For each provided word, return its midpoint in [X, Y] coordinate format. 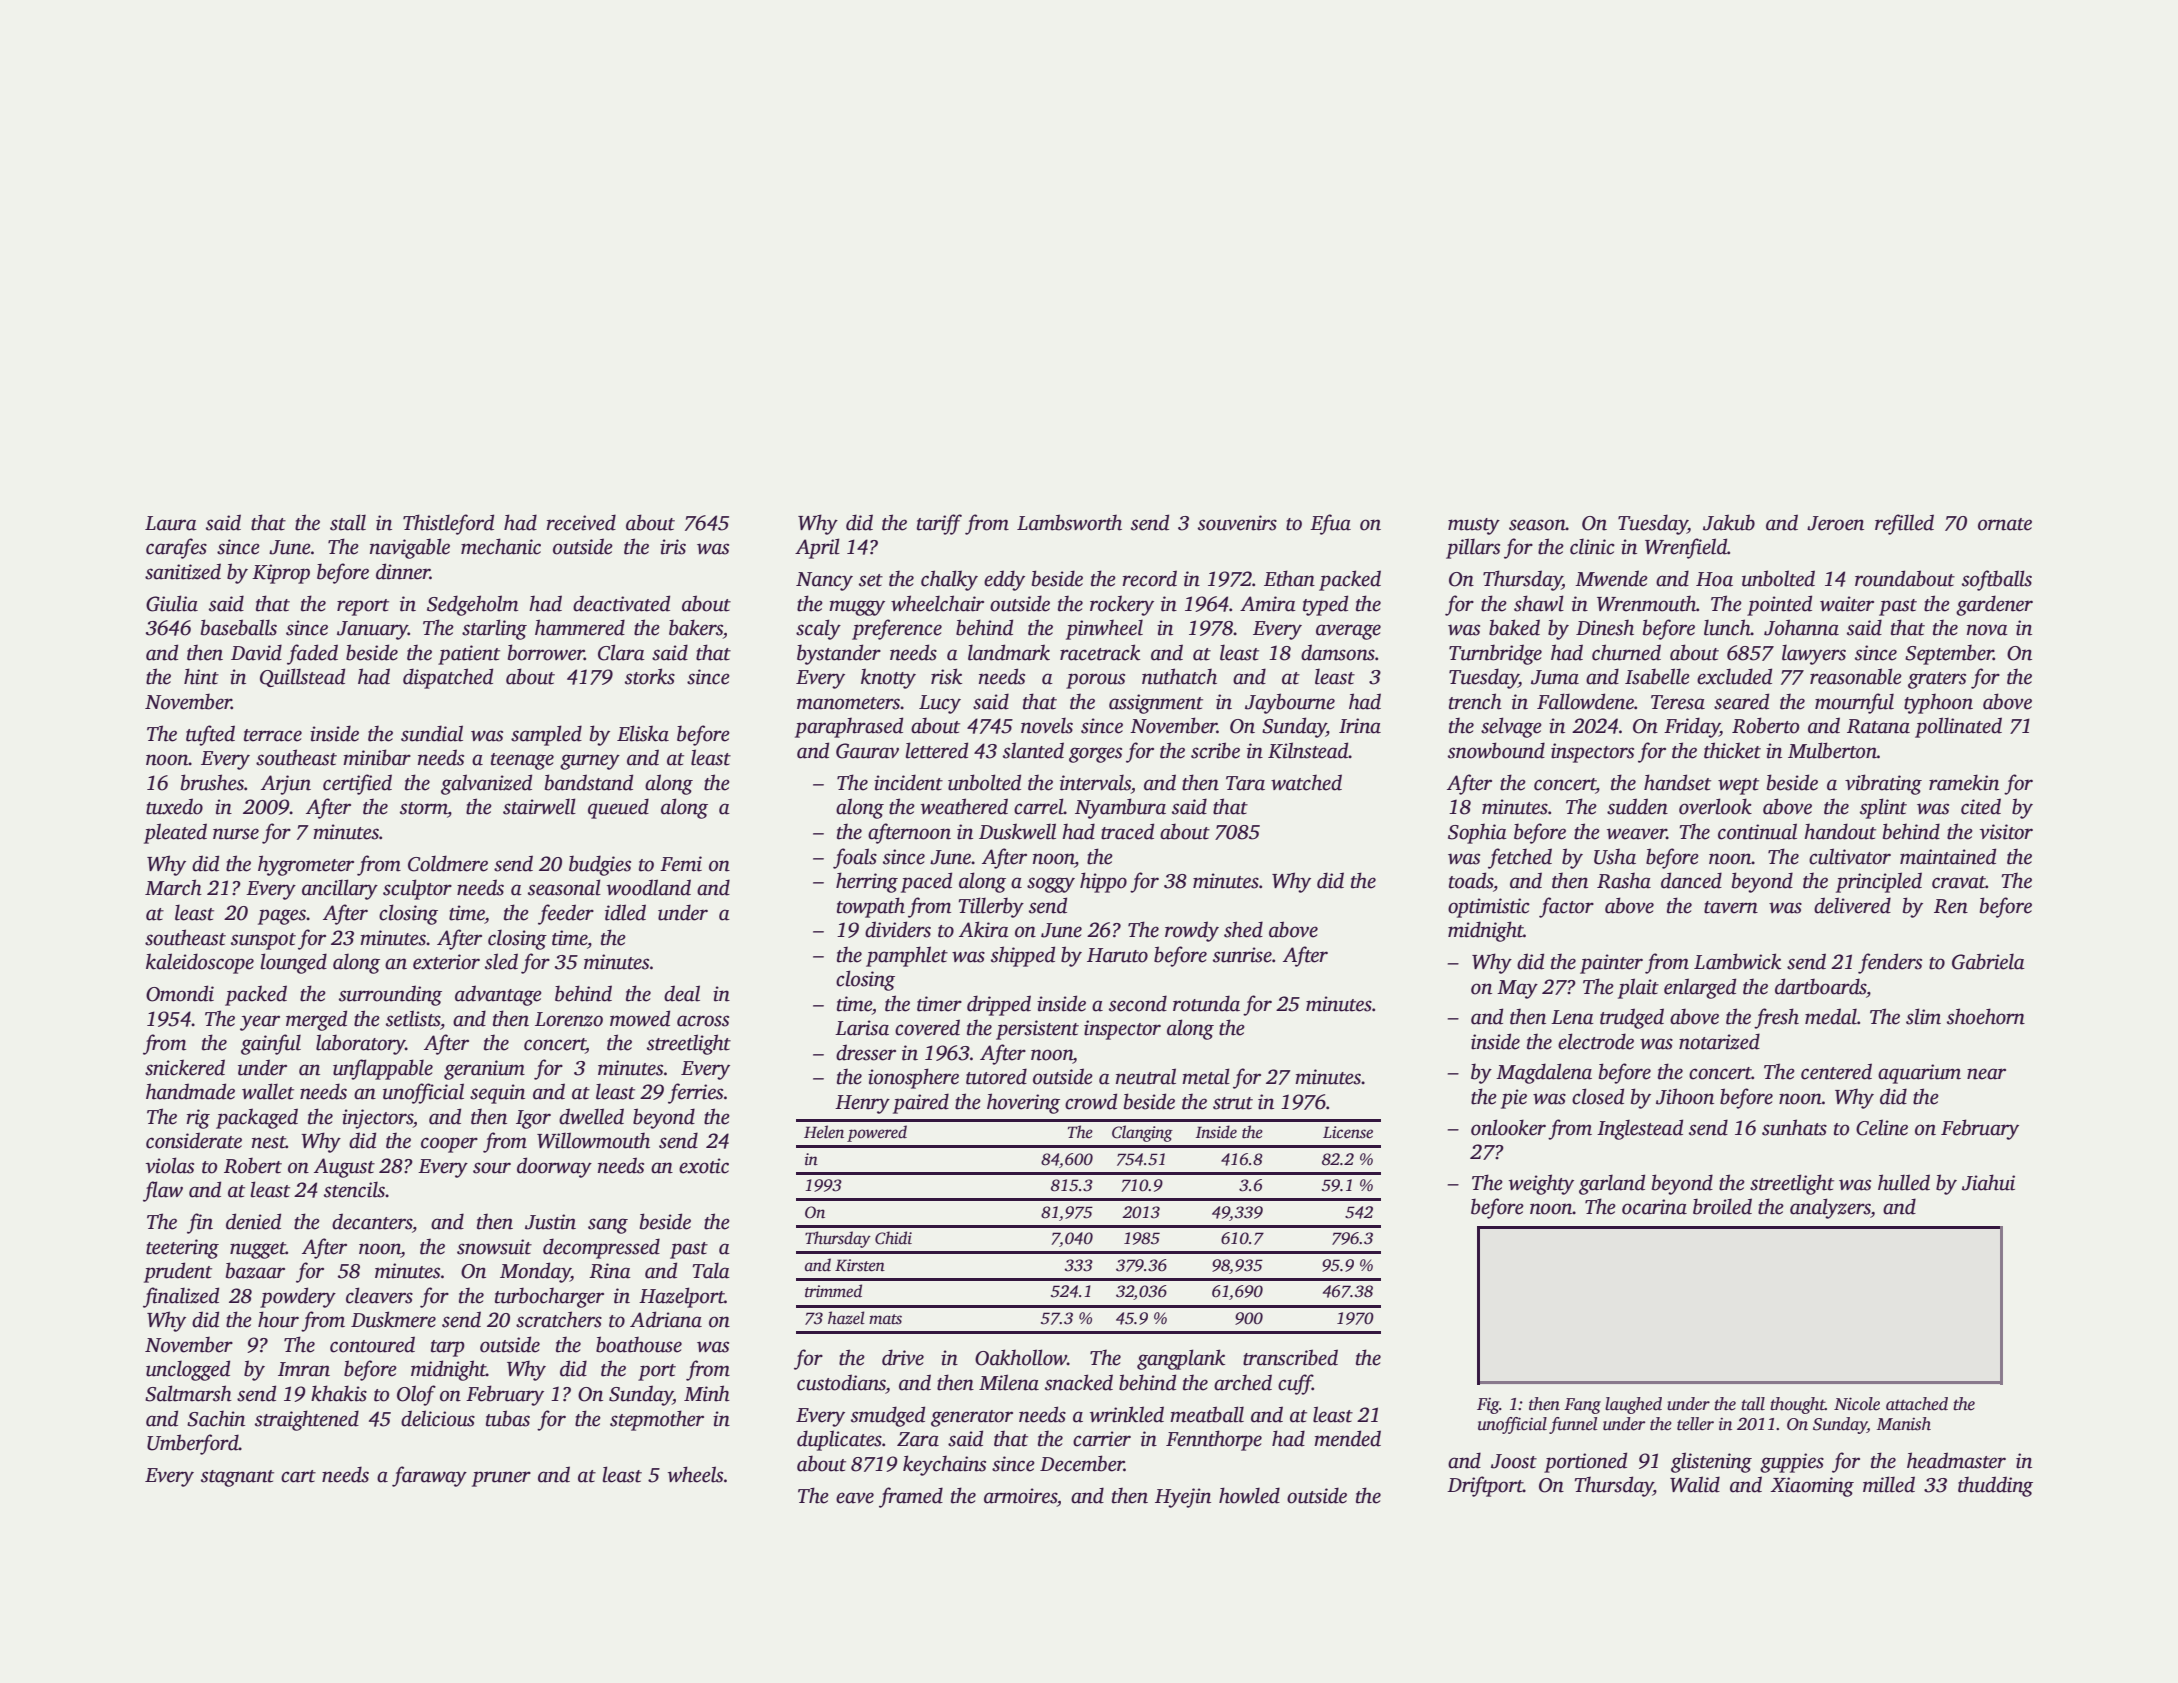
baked [1514, 627]
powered [877, 1133]
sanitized [183, 571]
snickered [185, 1067]
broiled [1722, 1206]
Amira [1268, 604]
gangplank [1181, 1359]
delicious [438, 1418]
